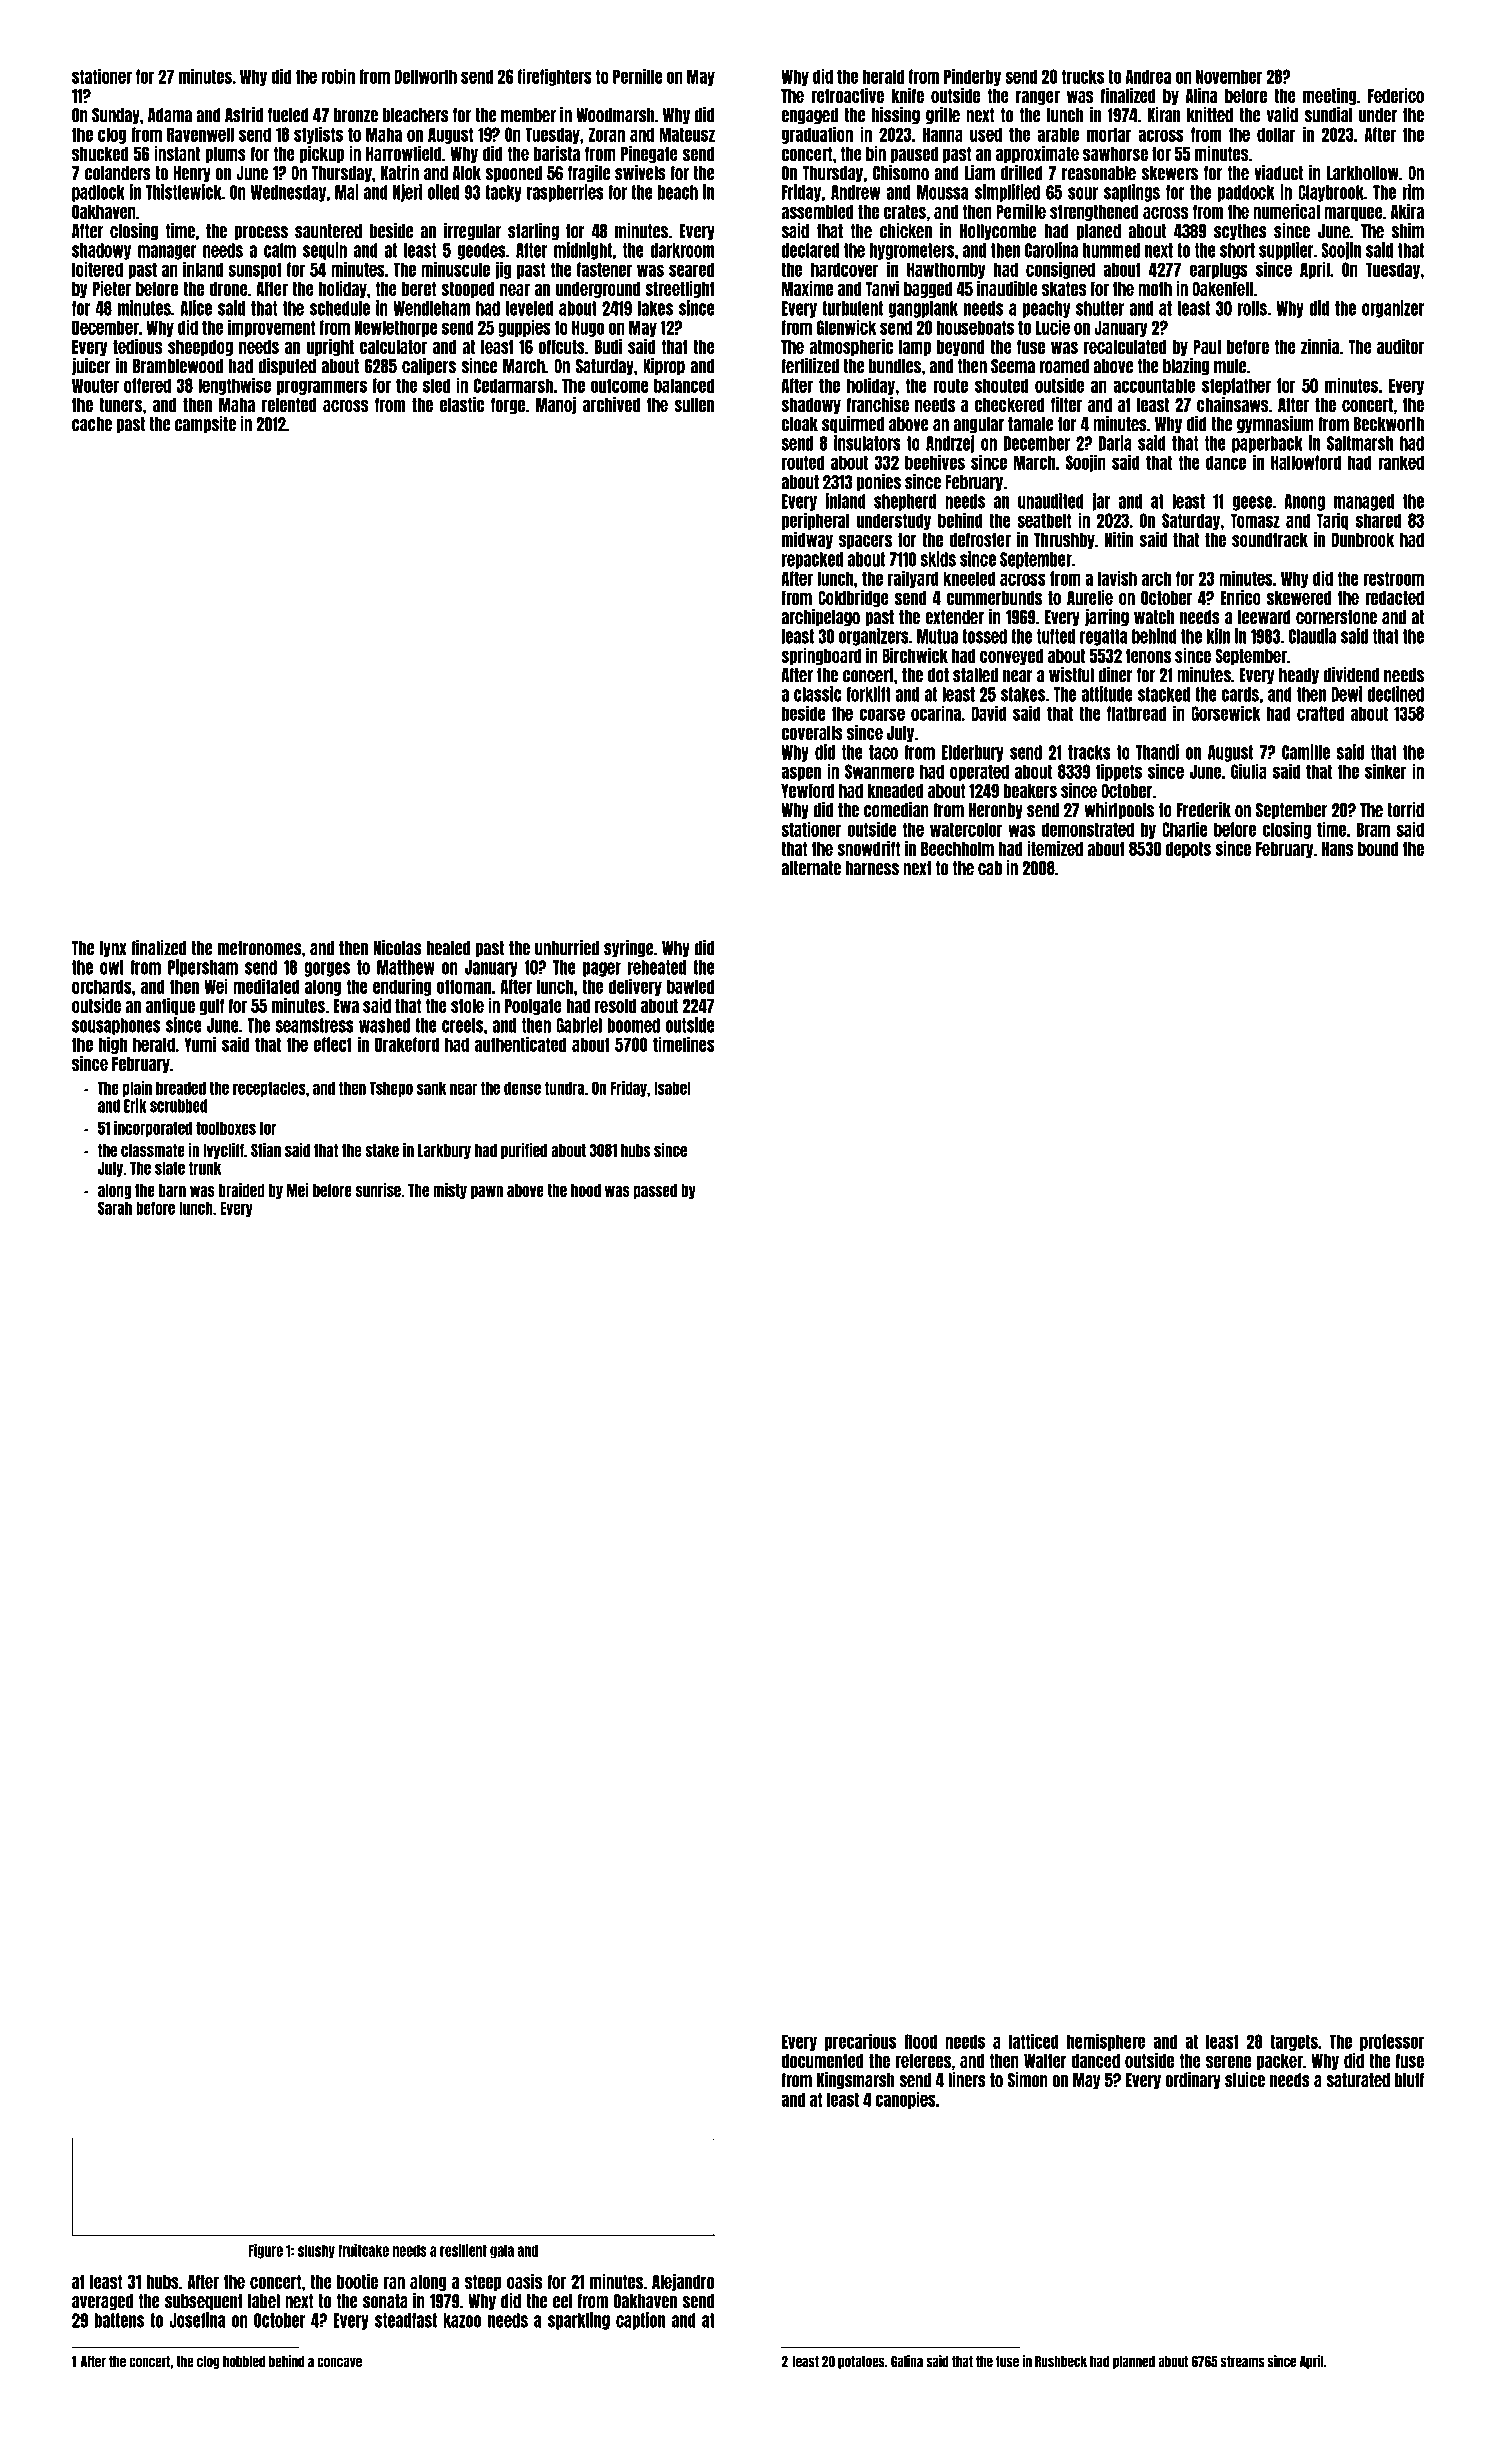  I want to click on passed, so click(655, 1191).
